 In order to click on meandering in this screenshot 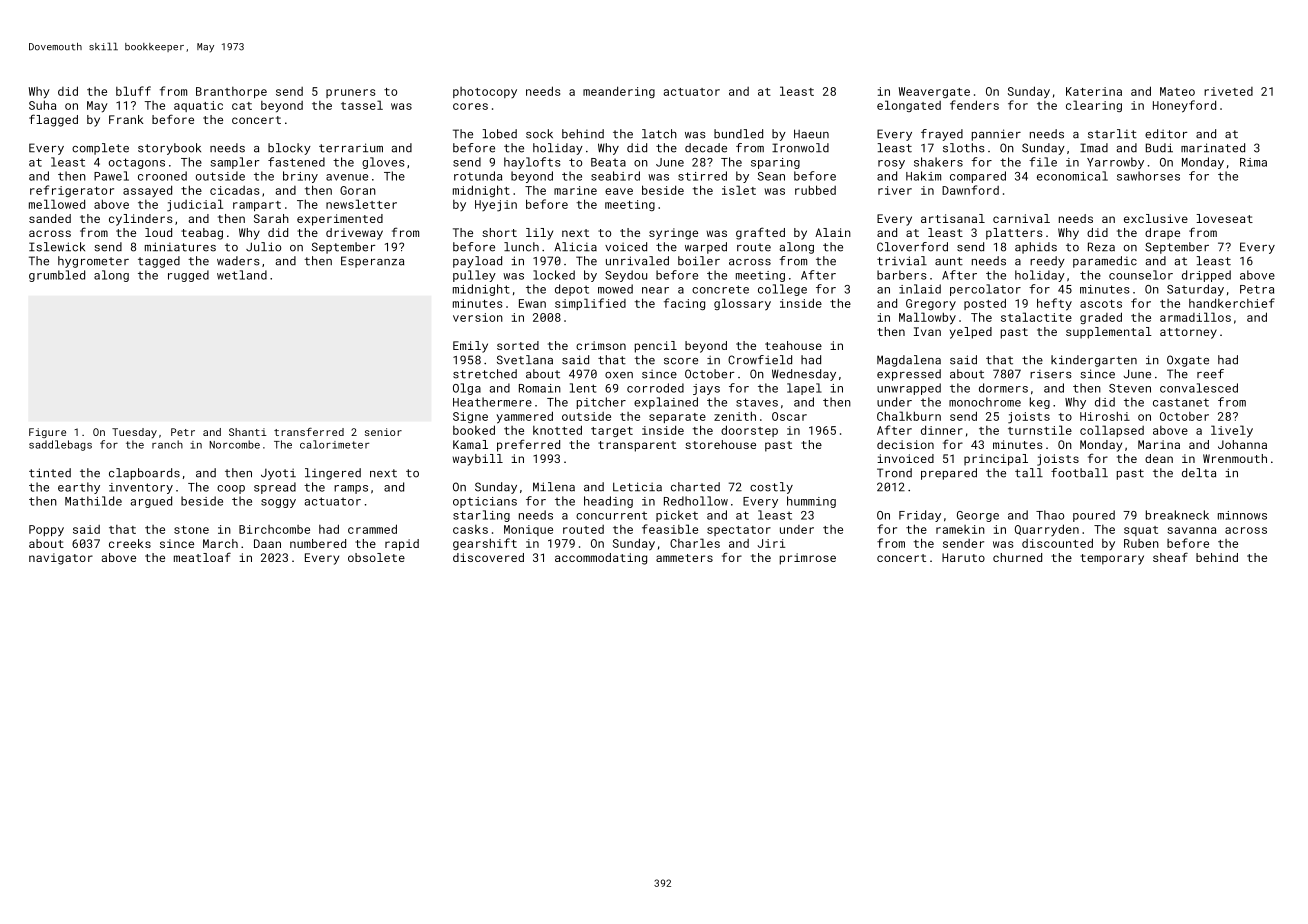, I will do `click(619, 92)`.
